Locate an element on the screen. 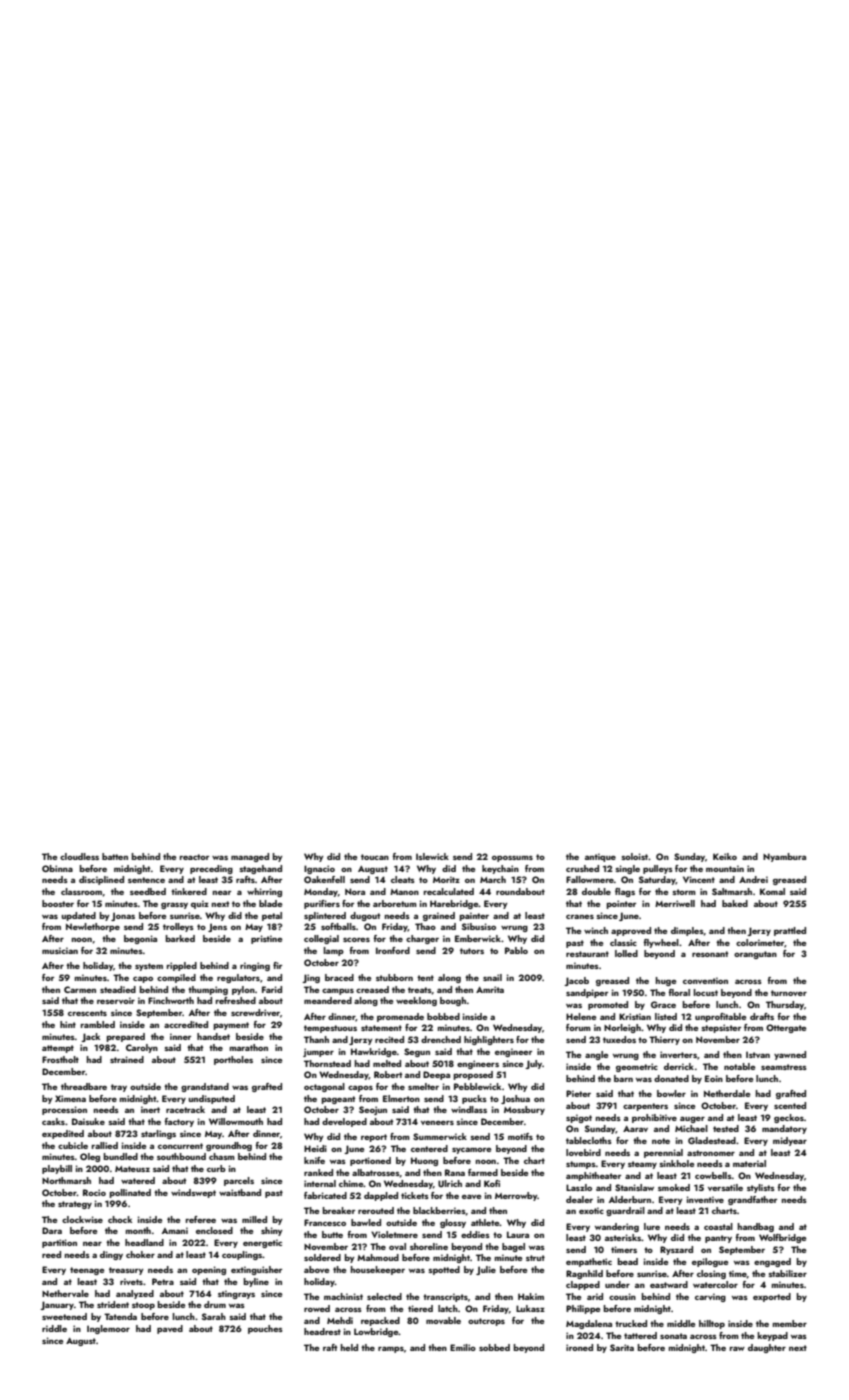  Ximena is located at coordinates (70, 1098).
